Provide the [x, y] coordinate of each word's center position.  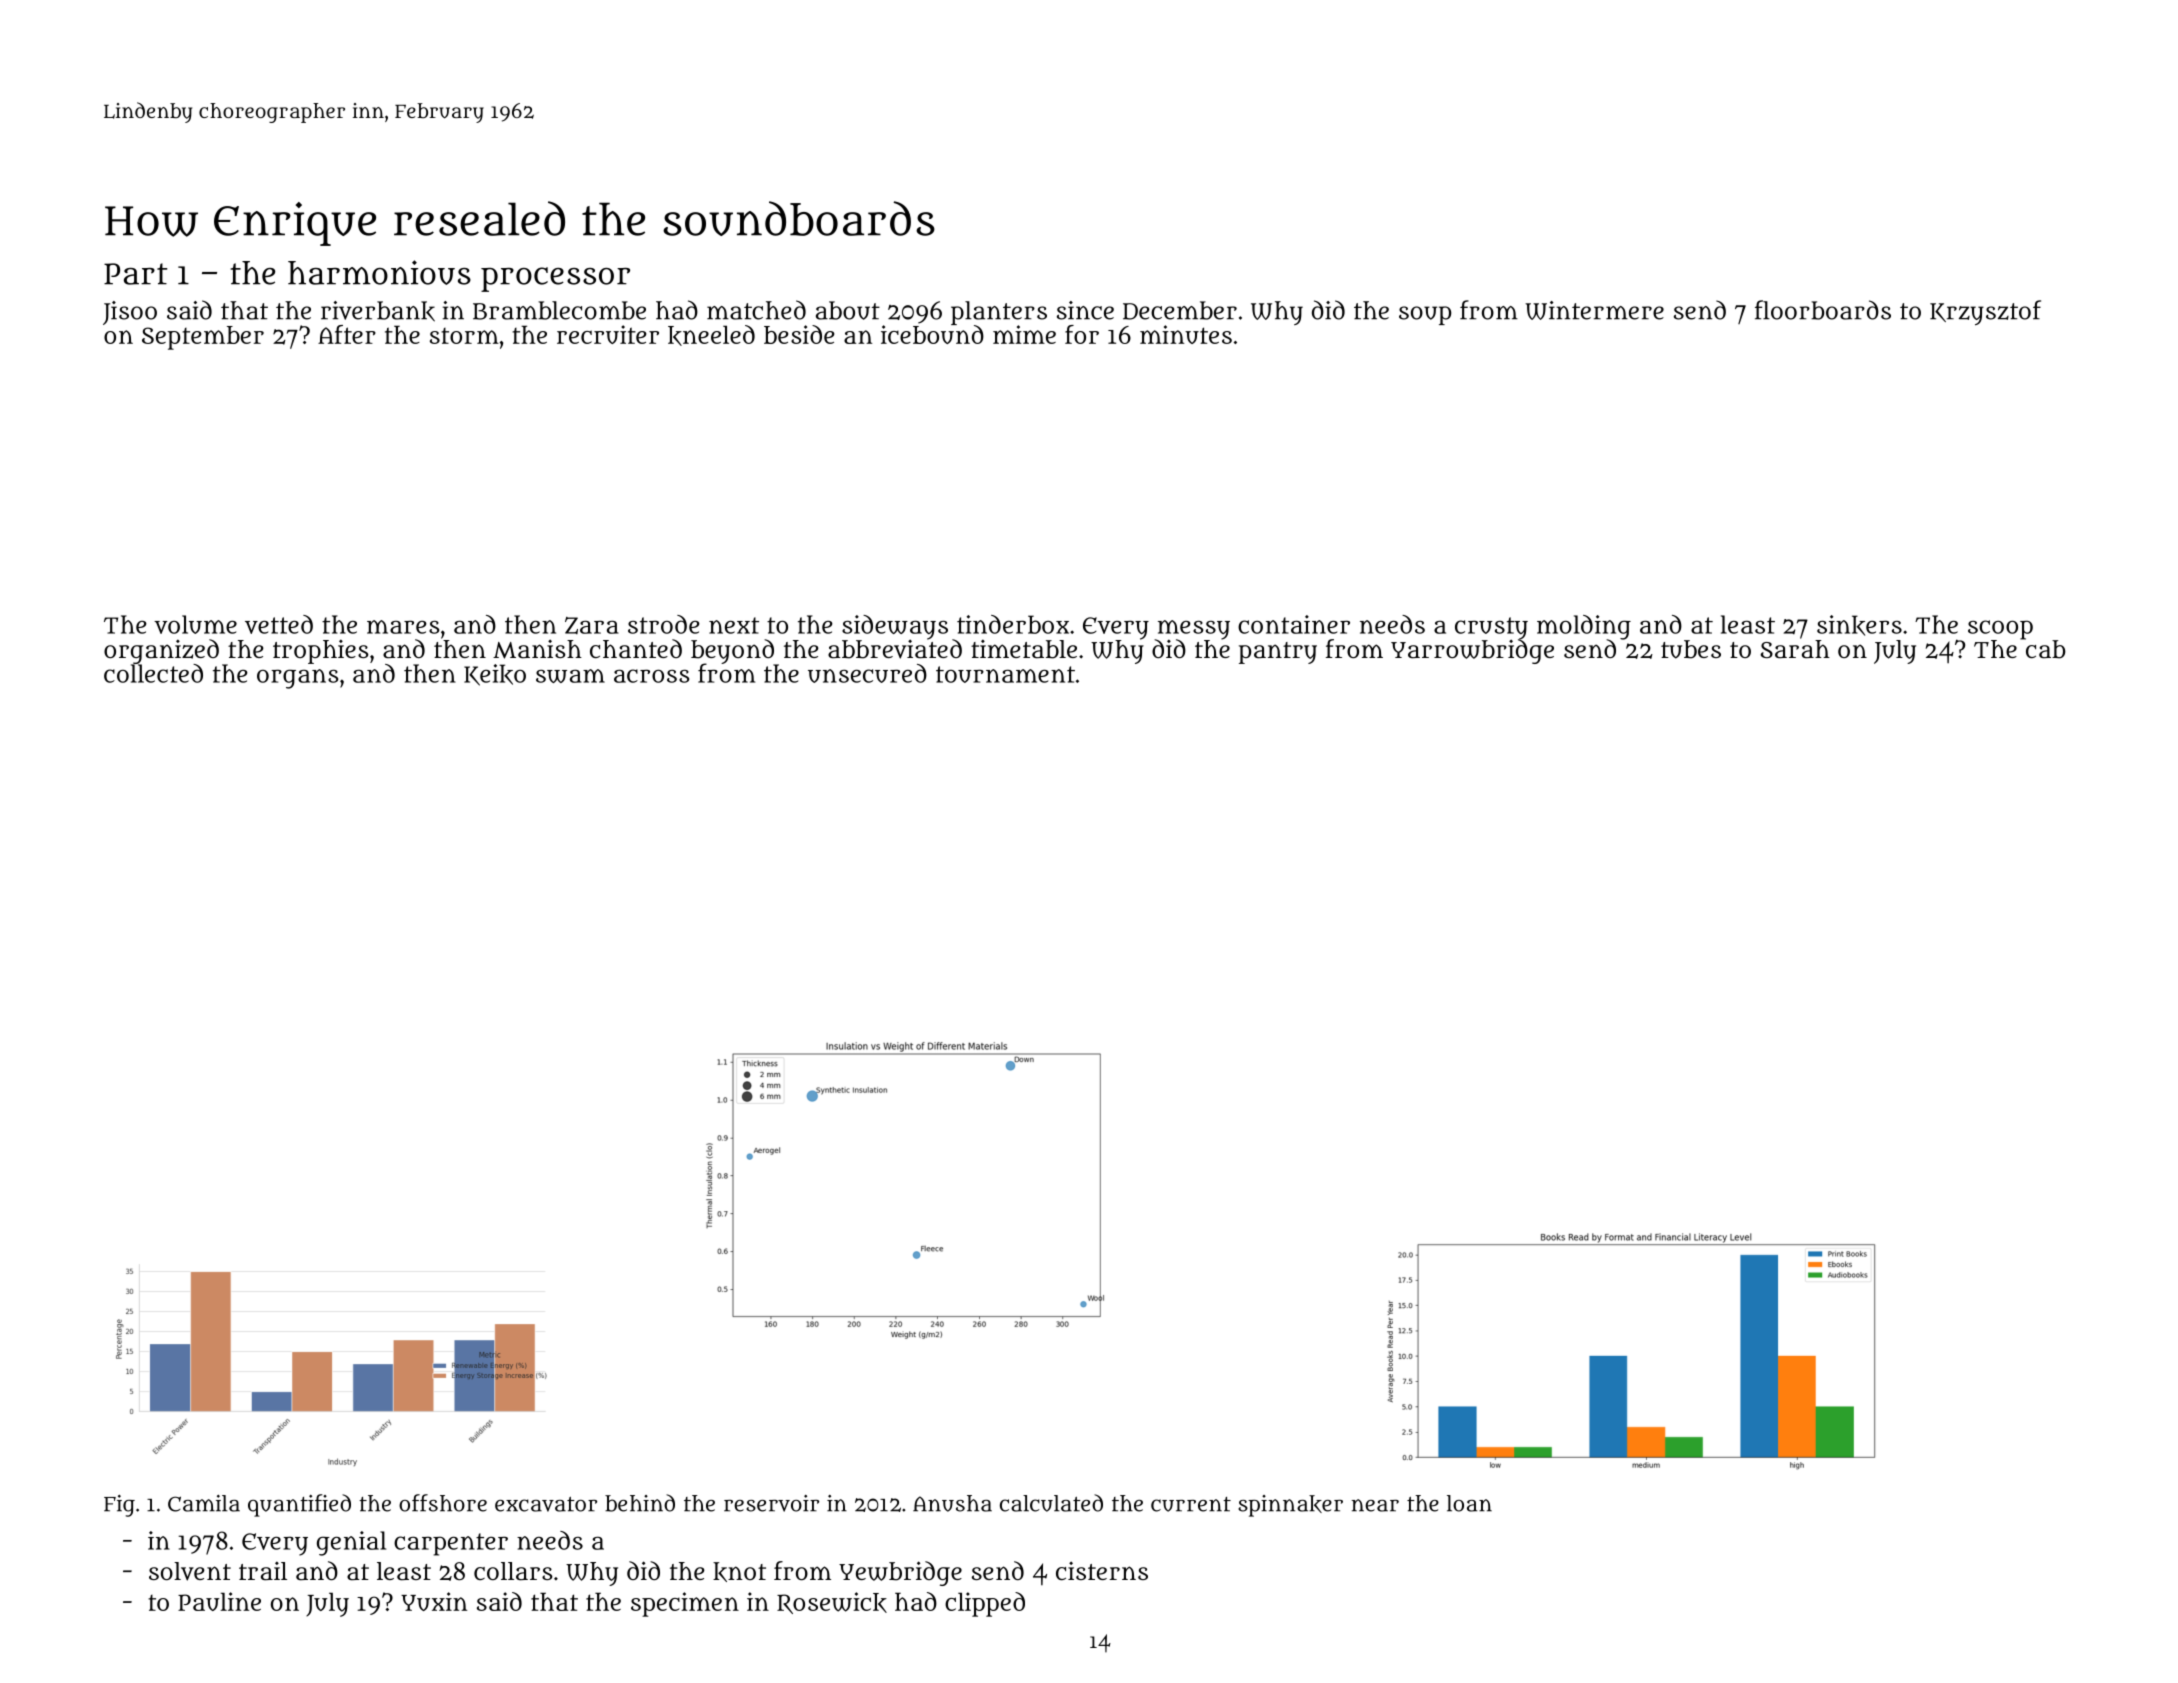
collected [153, 673]
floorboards [1823, 310]
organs [297, 679]
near [1375, 1505]
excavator [546, 1504]
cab [2046, 649]
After [347, 334]
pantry [1278, 653]
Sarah [1795, 649]
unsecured [867, 673]
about [848, 310]
